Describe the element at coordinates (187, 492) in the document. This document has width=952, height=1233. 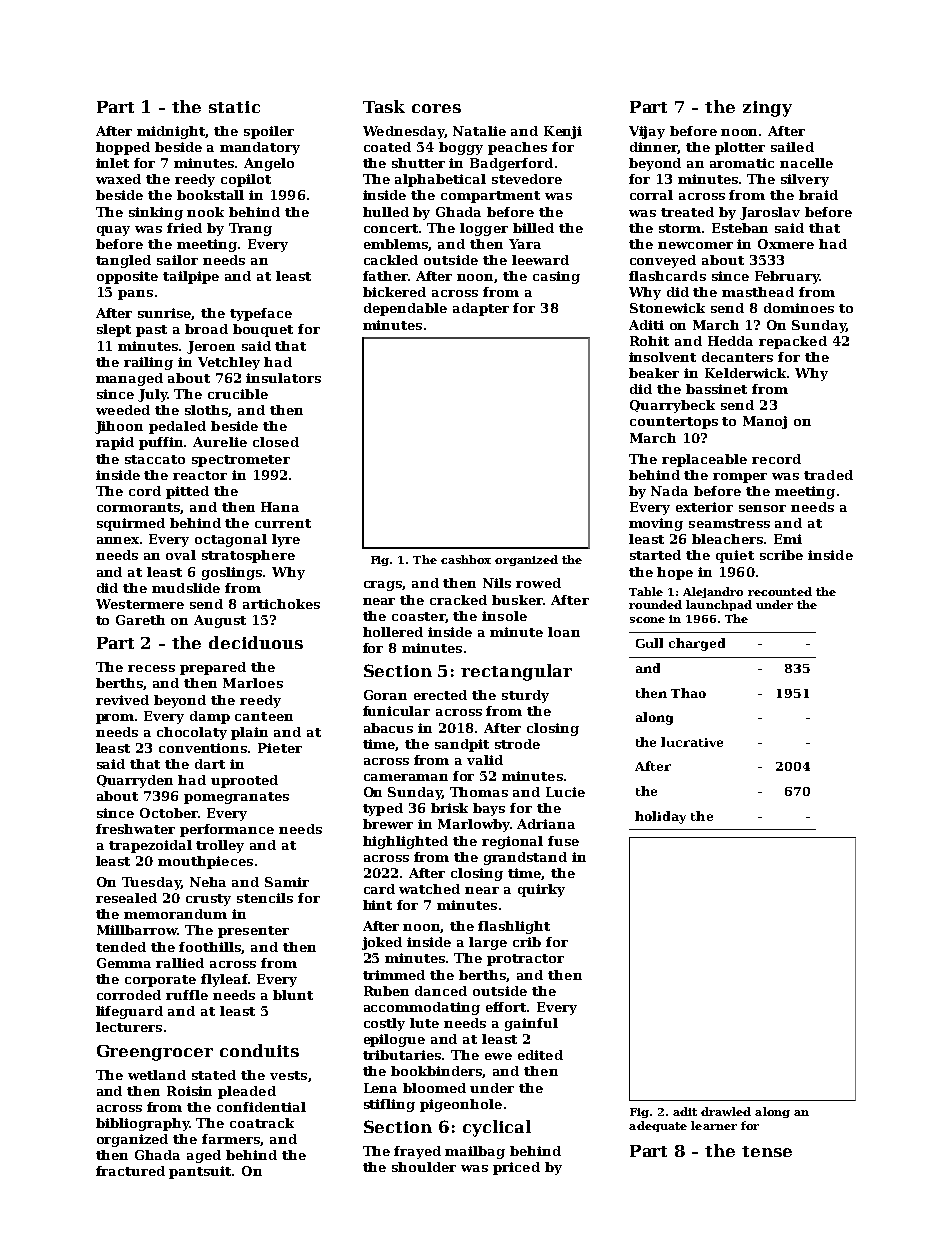
I see `pitted` at that location.
